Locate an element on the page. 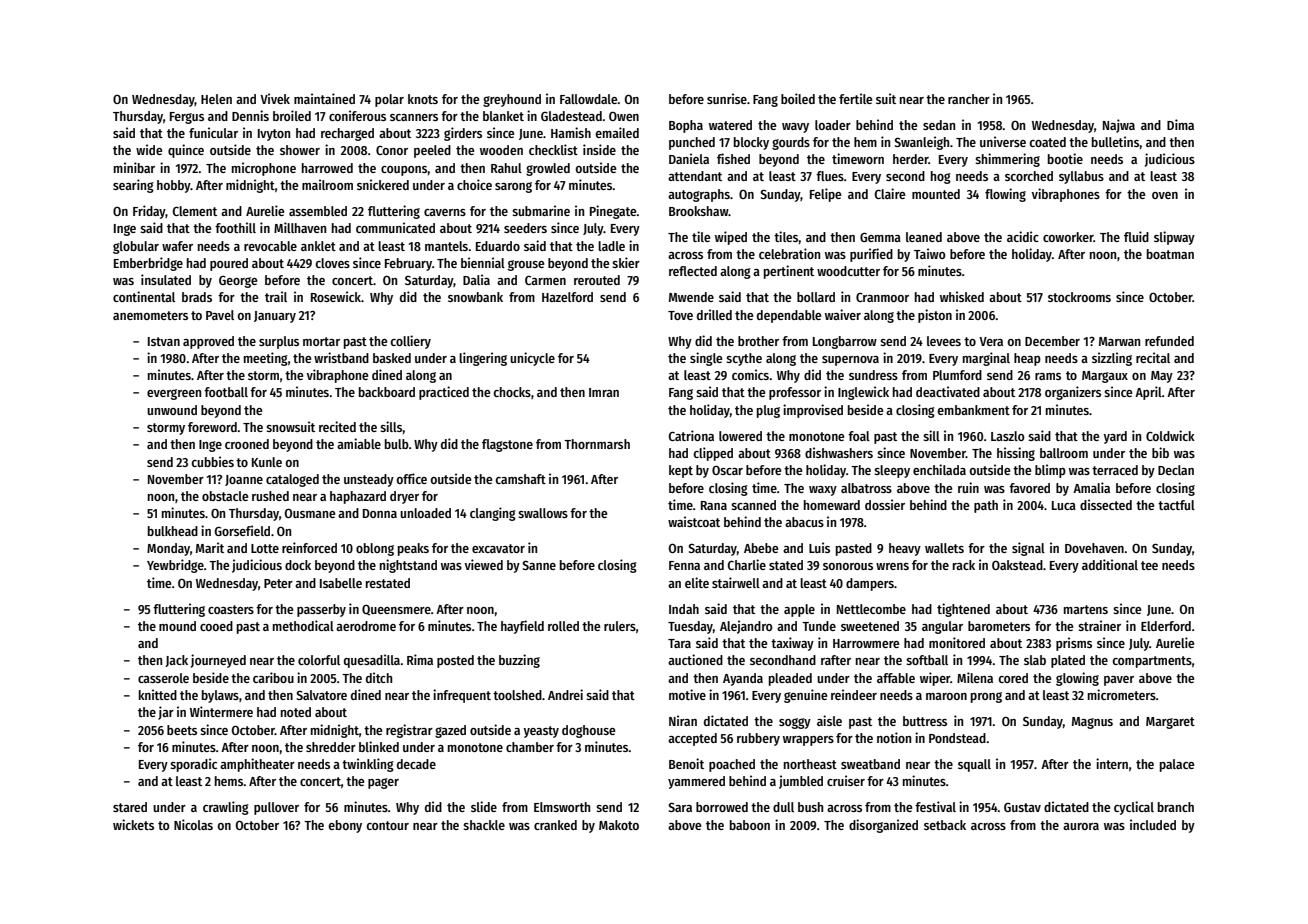 The image size is (1308, 924). nightstand is located at coordinates (408, 566).
